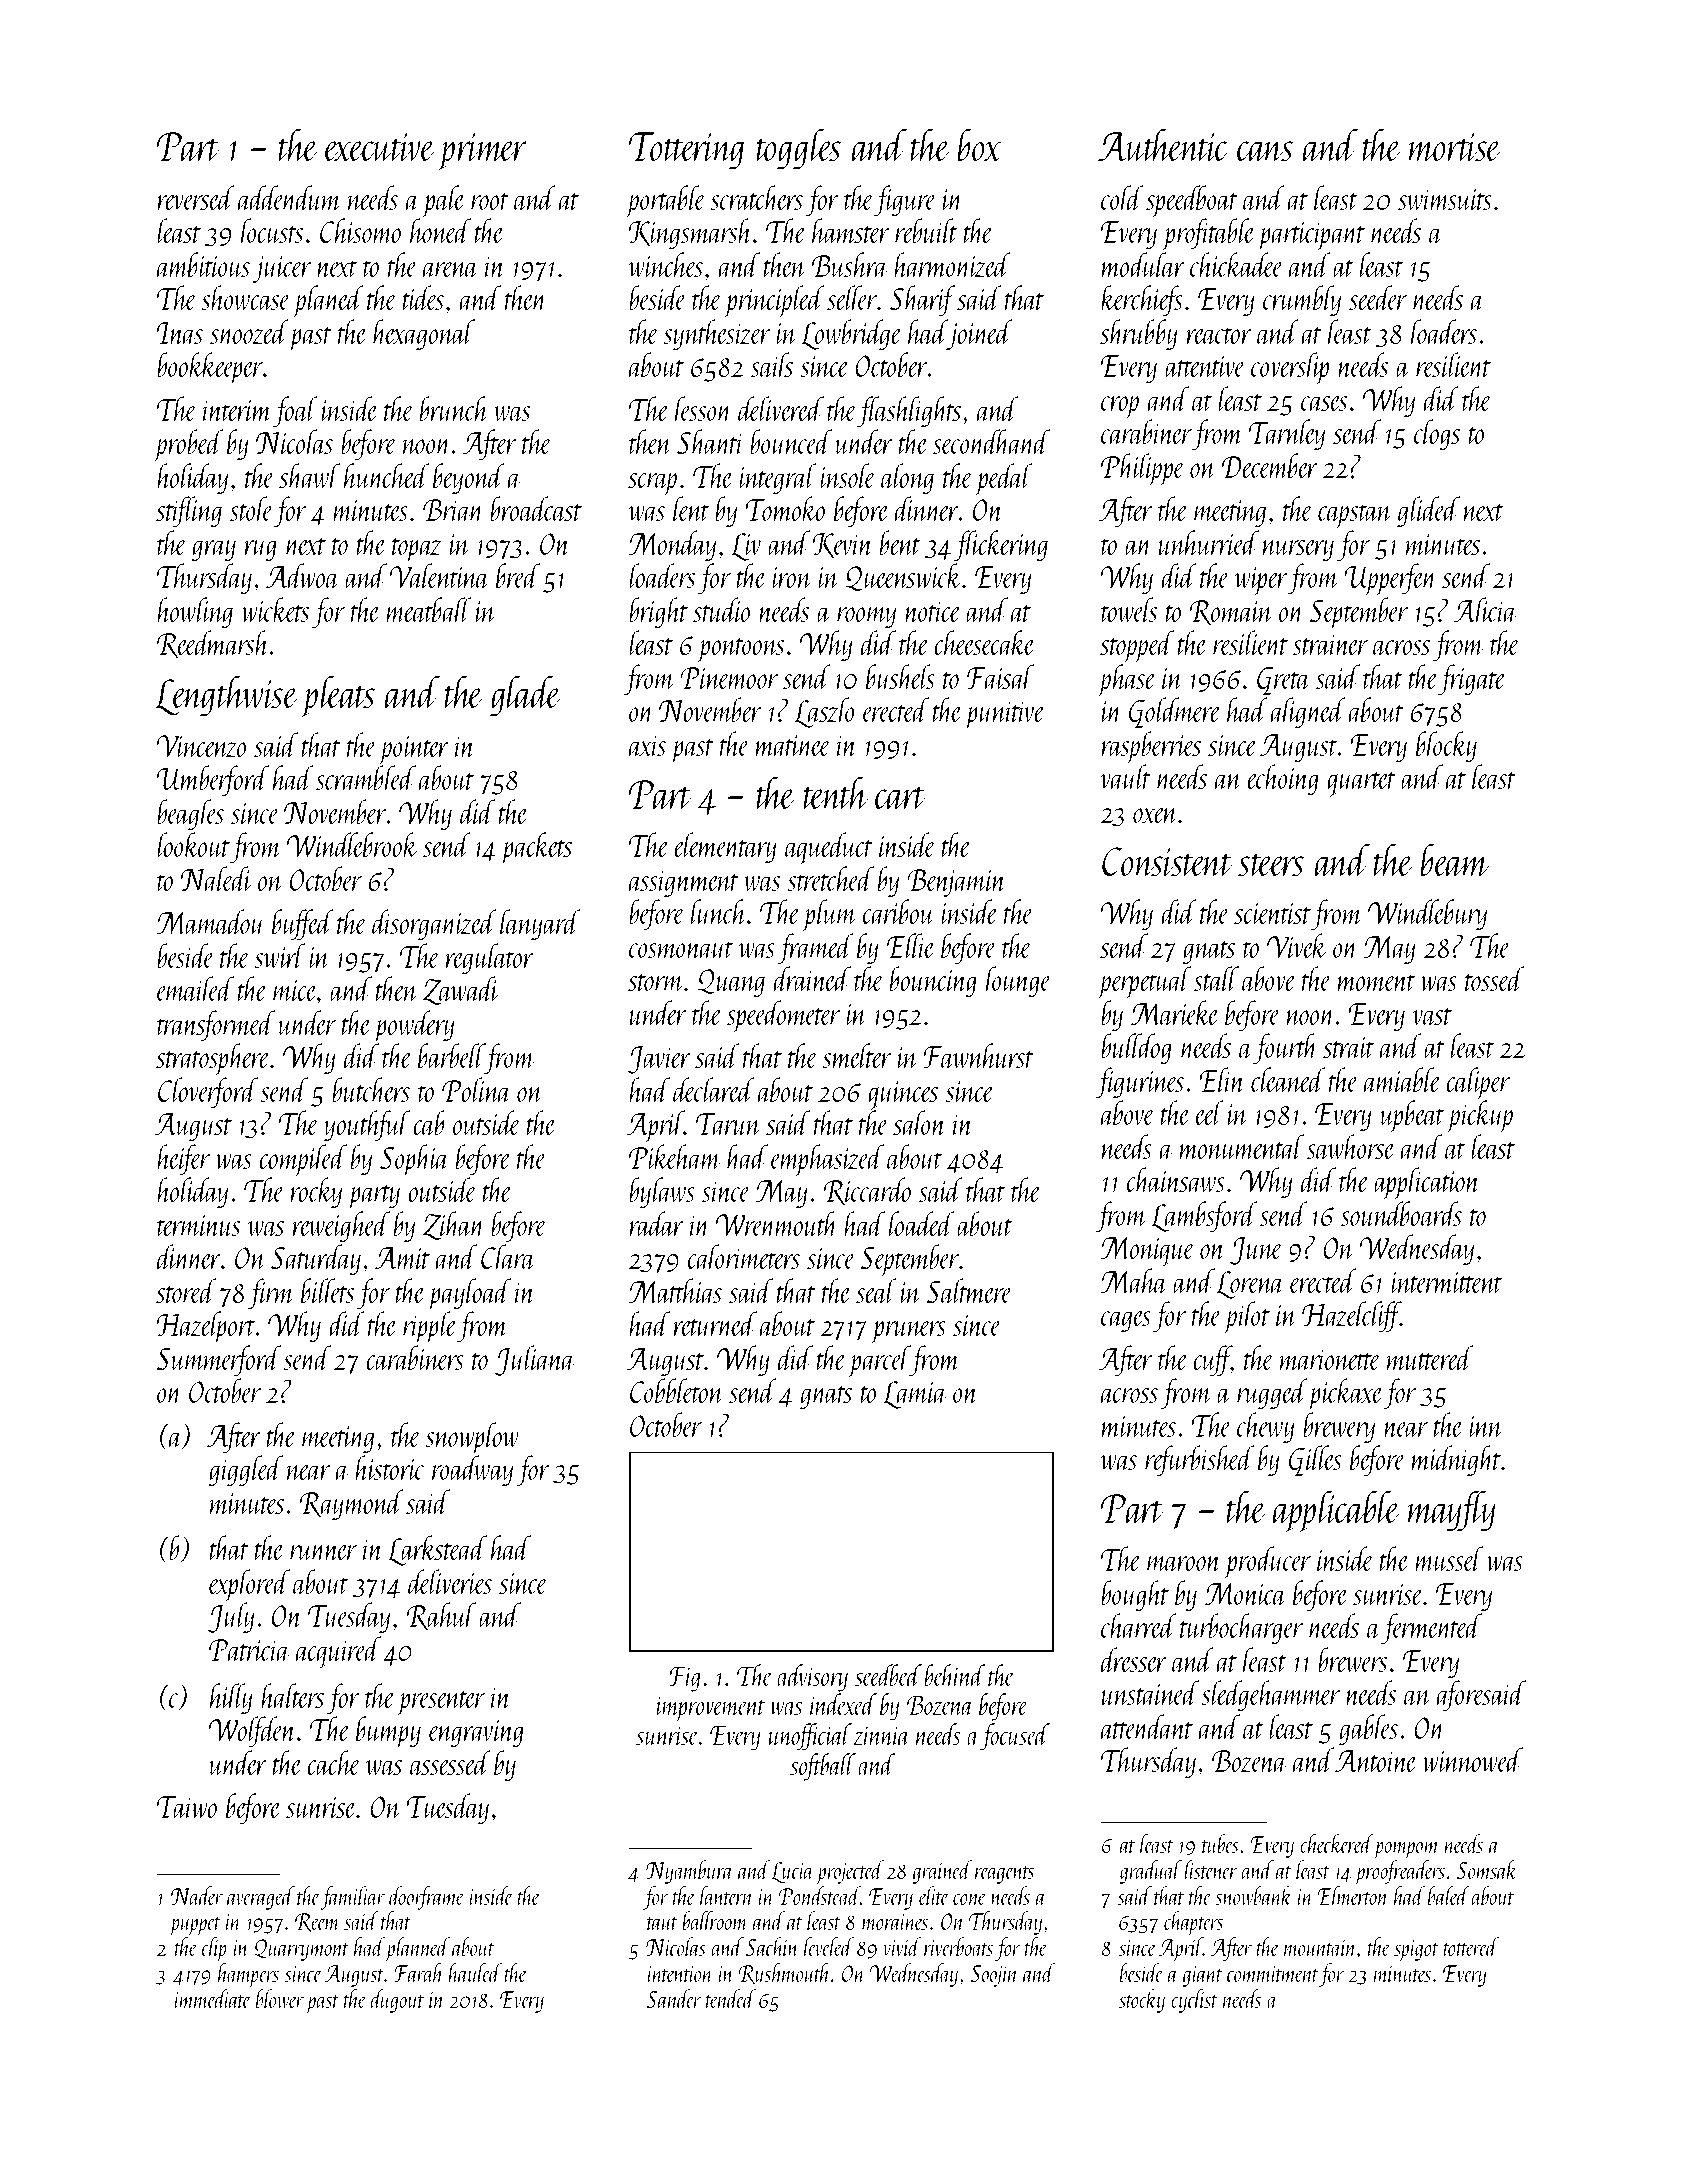  I want to click on hexagonal, so click(424, 334).
